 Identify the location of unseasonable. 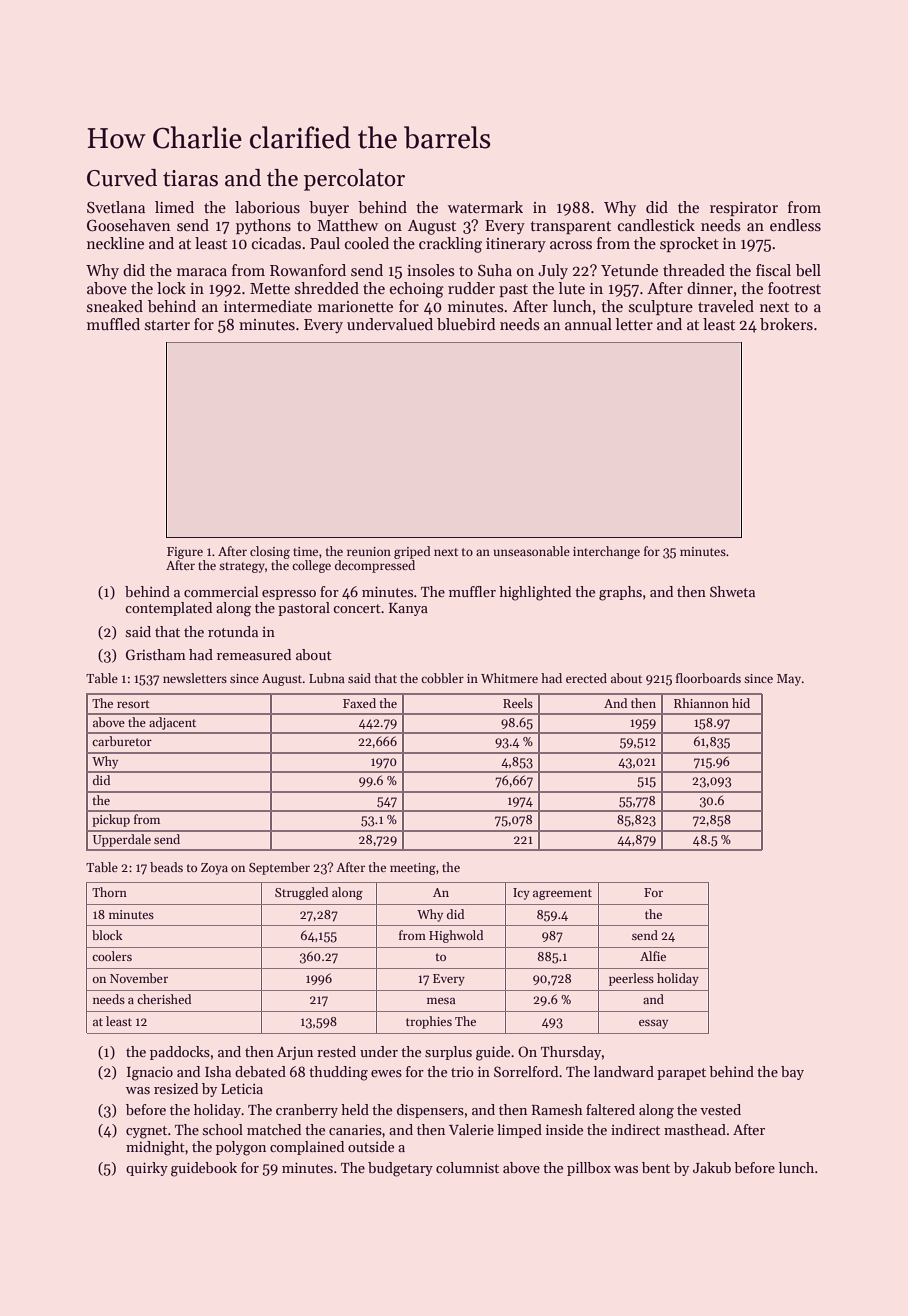
(531, 551).
